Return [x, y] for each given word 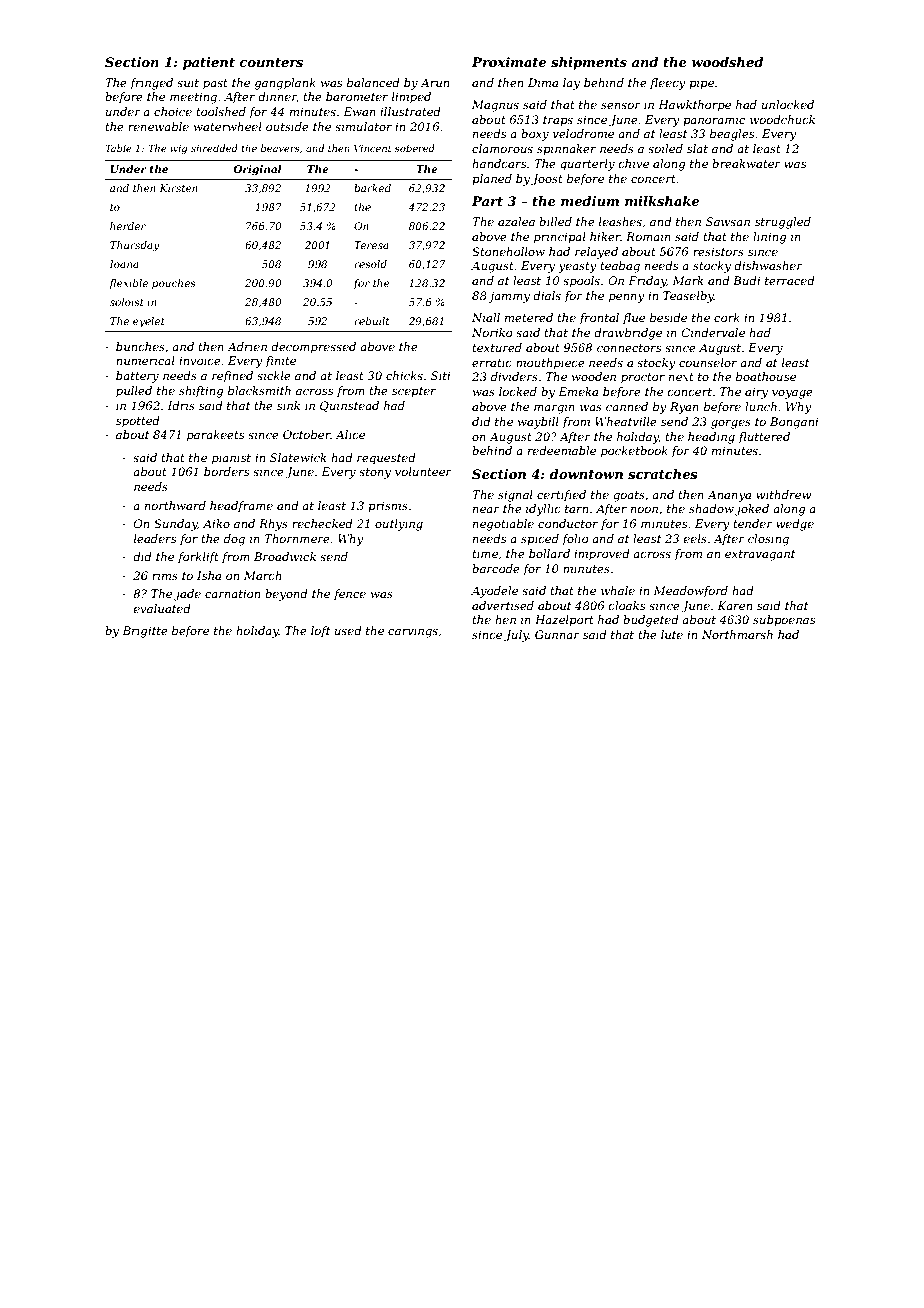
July [516, 636]
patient [209, 63]
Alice [350, 434]
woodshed [727, 62]
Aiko [216, 523]
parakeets [215, 436]
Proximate [509, 62]
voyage [792, 394]
